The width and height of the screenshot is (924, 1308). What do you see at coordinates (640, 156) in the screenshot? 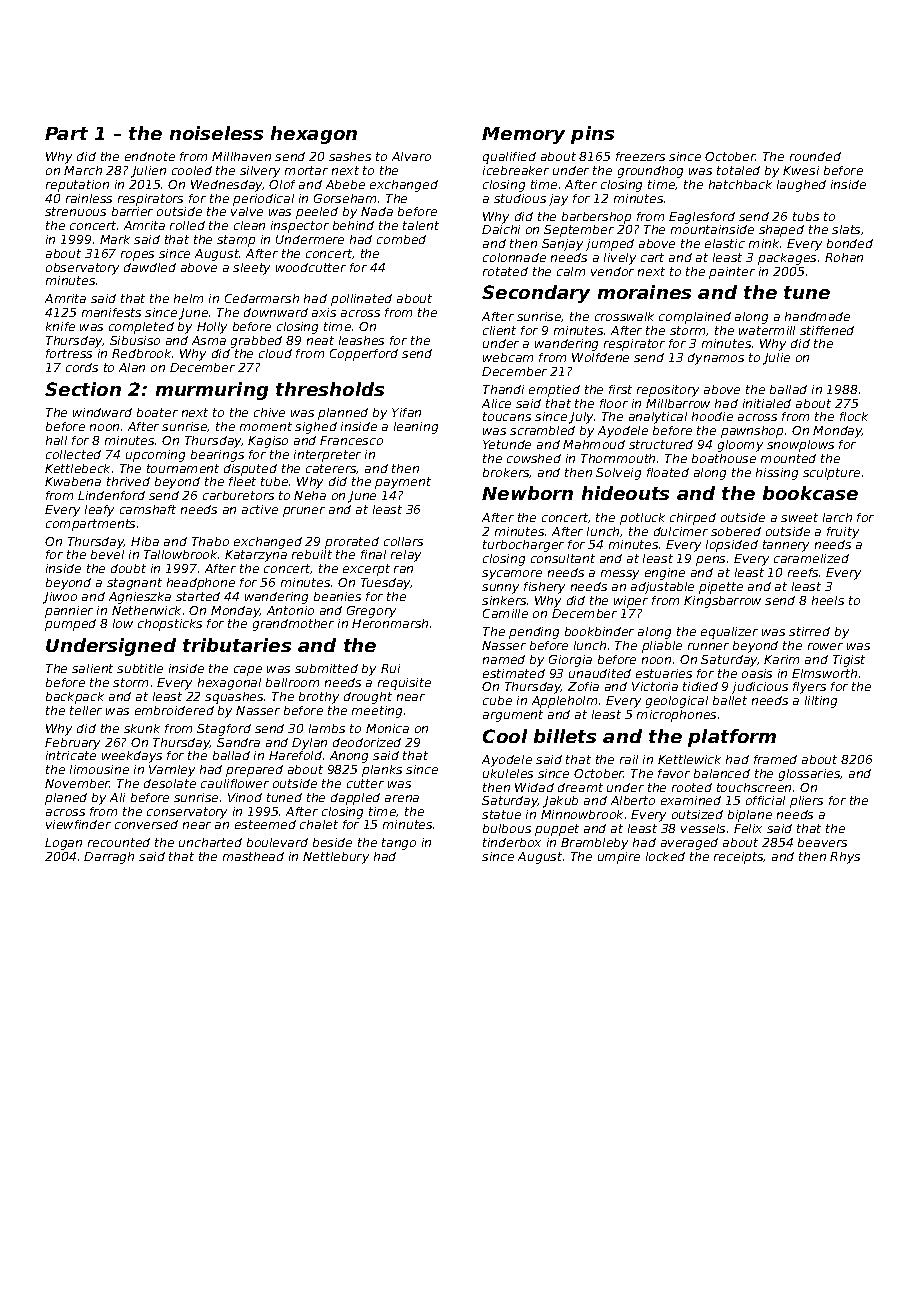
I see `freezers` at bounding box center [640, 156].
